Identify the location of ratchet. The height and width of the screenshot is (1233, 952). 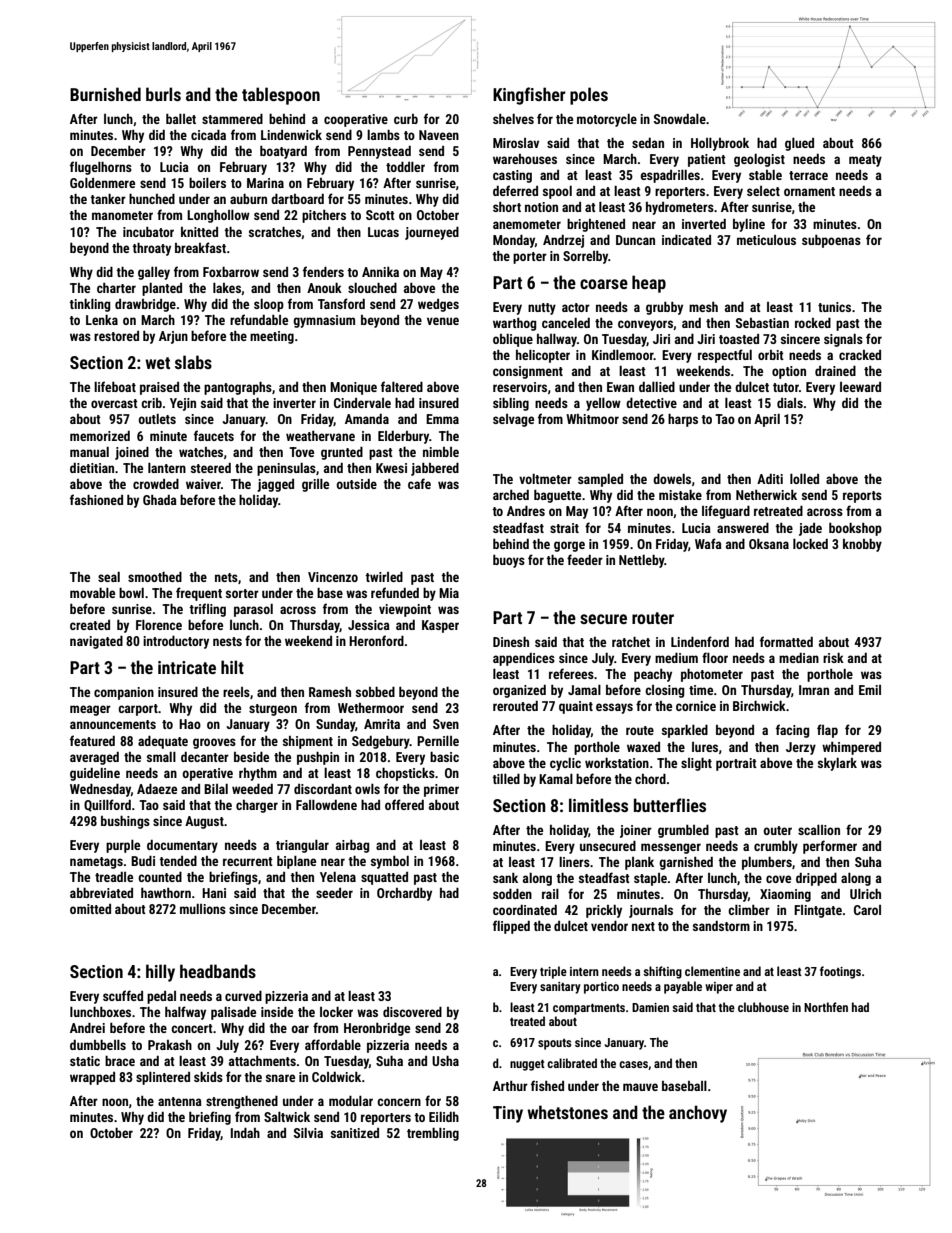
(631, 642).
